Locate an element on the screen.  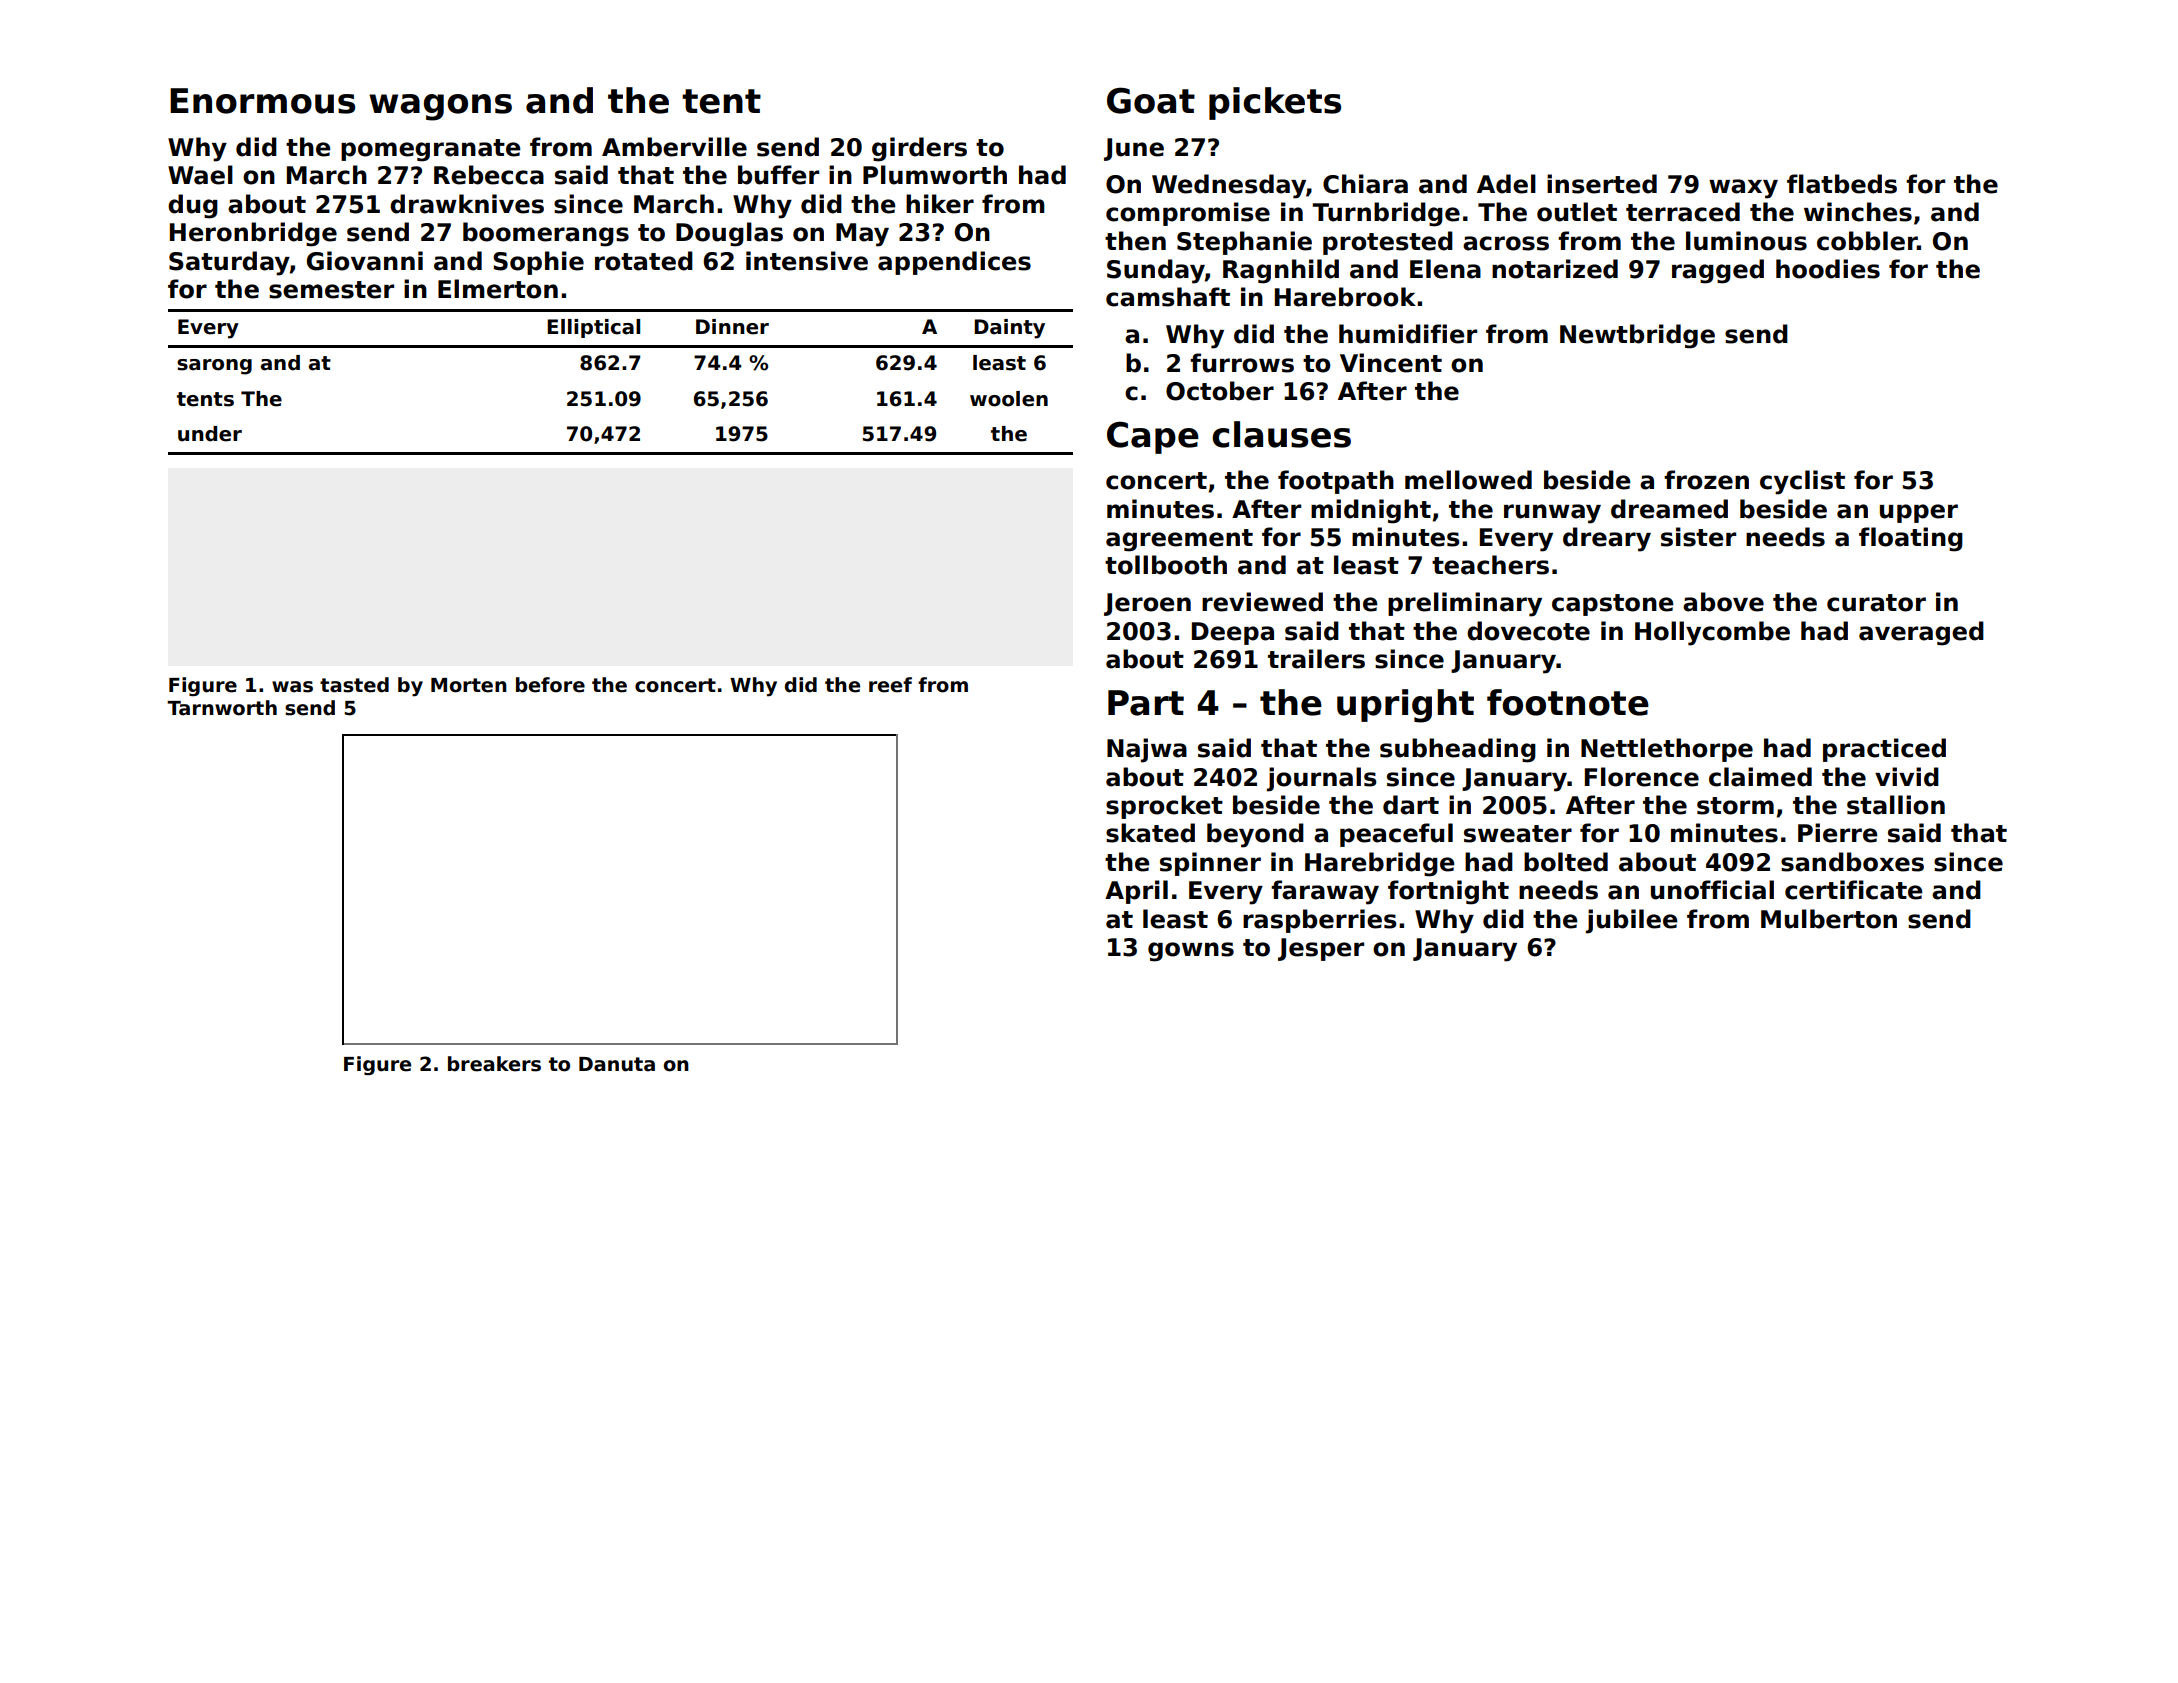
breakers is located at coordinates (494, 1064).
